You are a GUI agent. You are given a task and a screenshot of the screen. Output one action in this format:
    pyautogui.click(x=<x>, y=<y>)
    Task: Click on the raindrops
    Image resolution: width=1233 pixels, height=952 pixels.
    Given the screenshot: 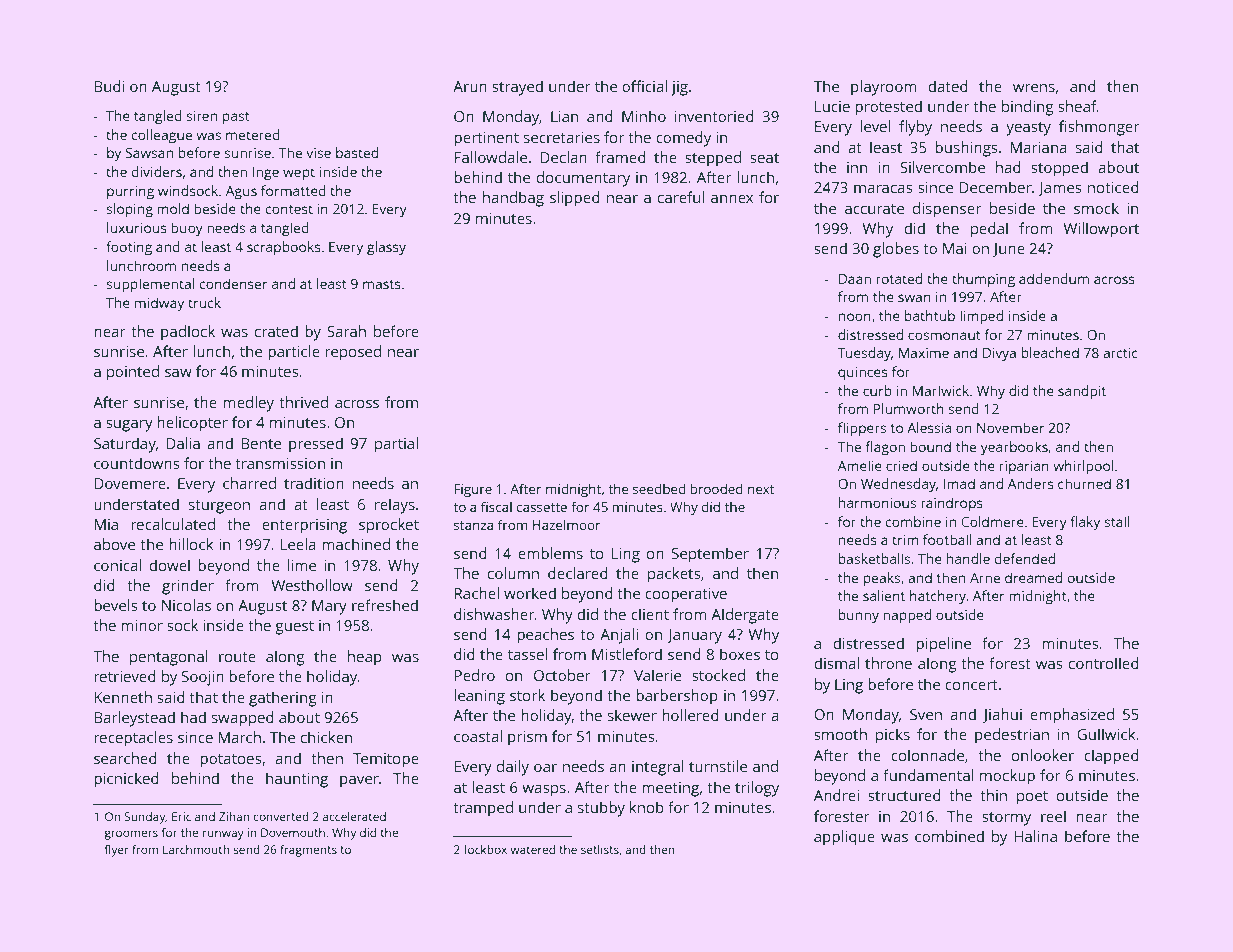 What is the action you would take?
    pyautogui.click(x=952, y=504)
